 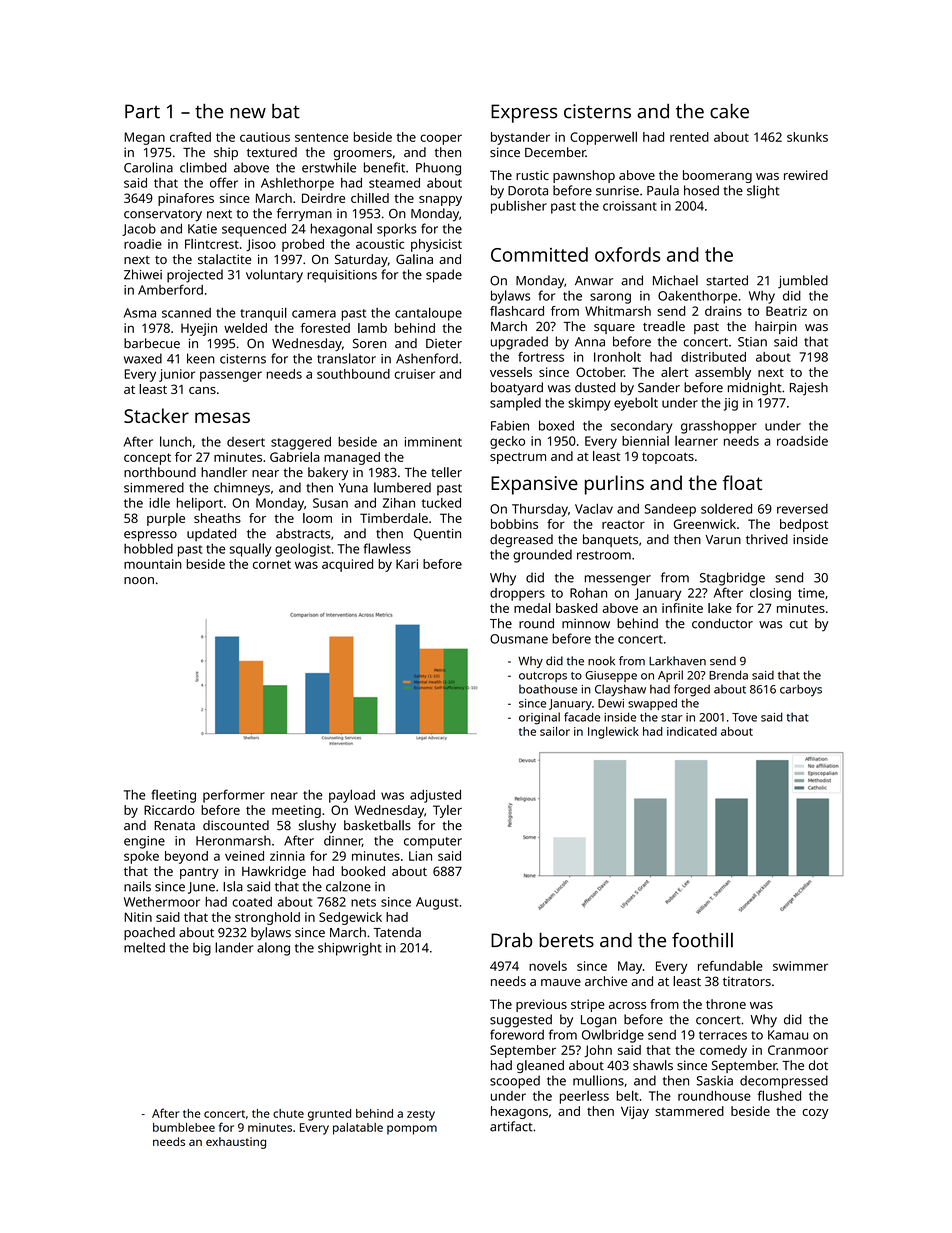 I want to click on terraces, so click(x=723, y=1035).
